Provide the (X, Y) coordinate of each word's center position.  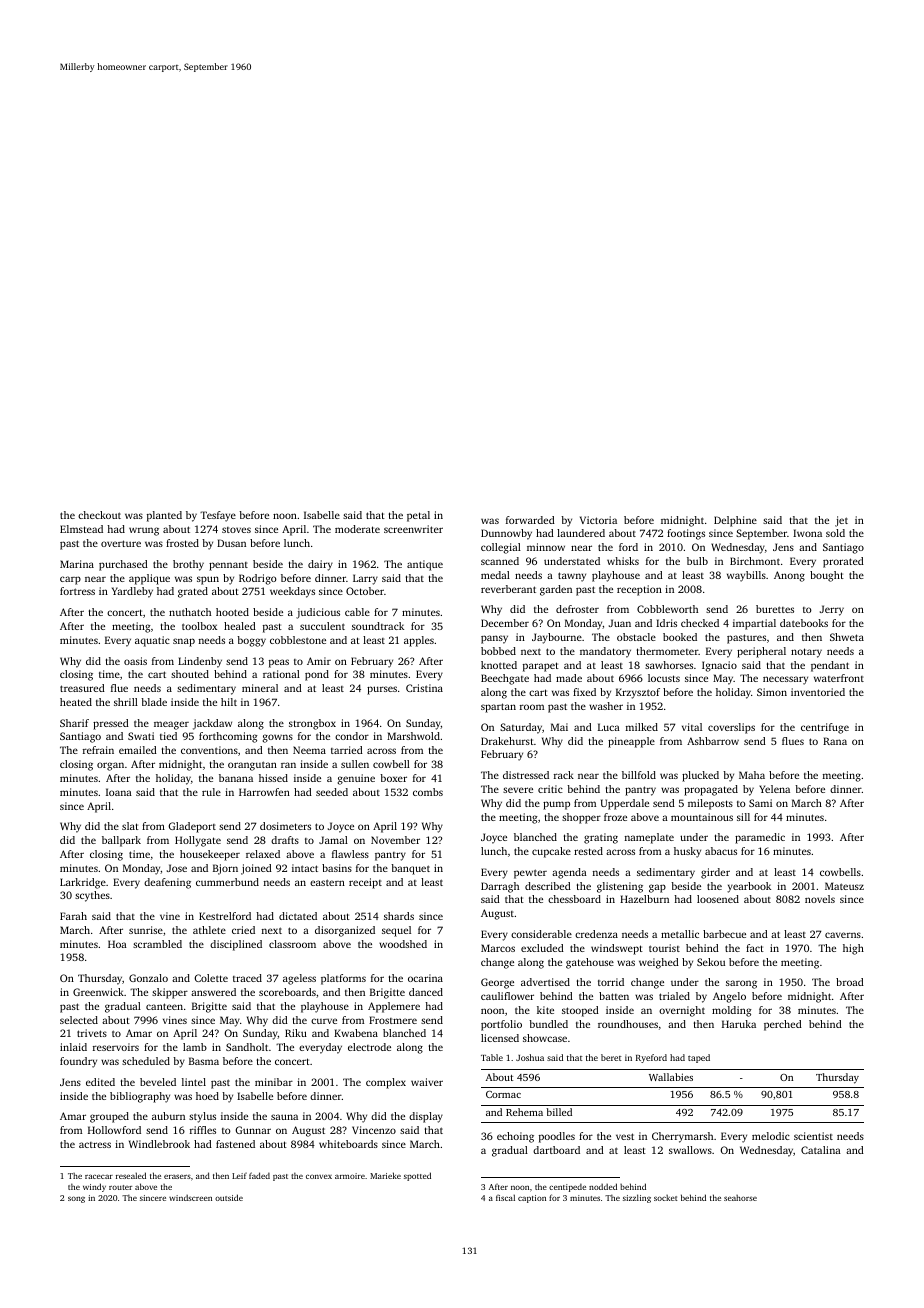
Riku (296, 1033)
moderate (357, 529)
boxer (393, 778)
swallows (690, 1150)
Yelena (774, 789)
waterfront (839, 678)
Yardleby (132, 592)
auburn (168, 1116)
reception (639, 590)
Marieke (385, 1175)
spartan (498, 708)
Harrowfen (264, 792)
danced (426, 992)
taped (699, 1058)
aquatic (152, 641)
